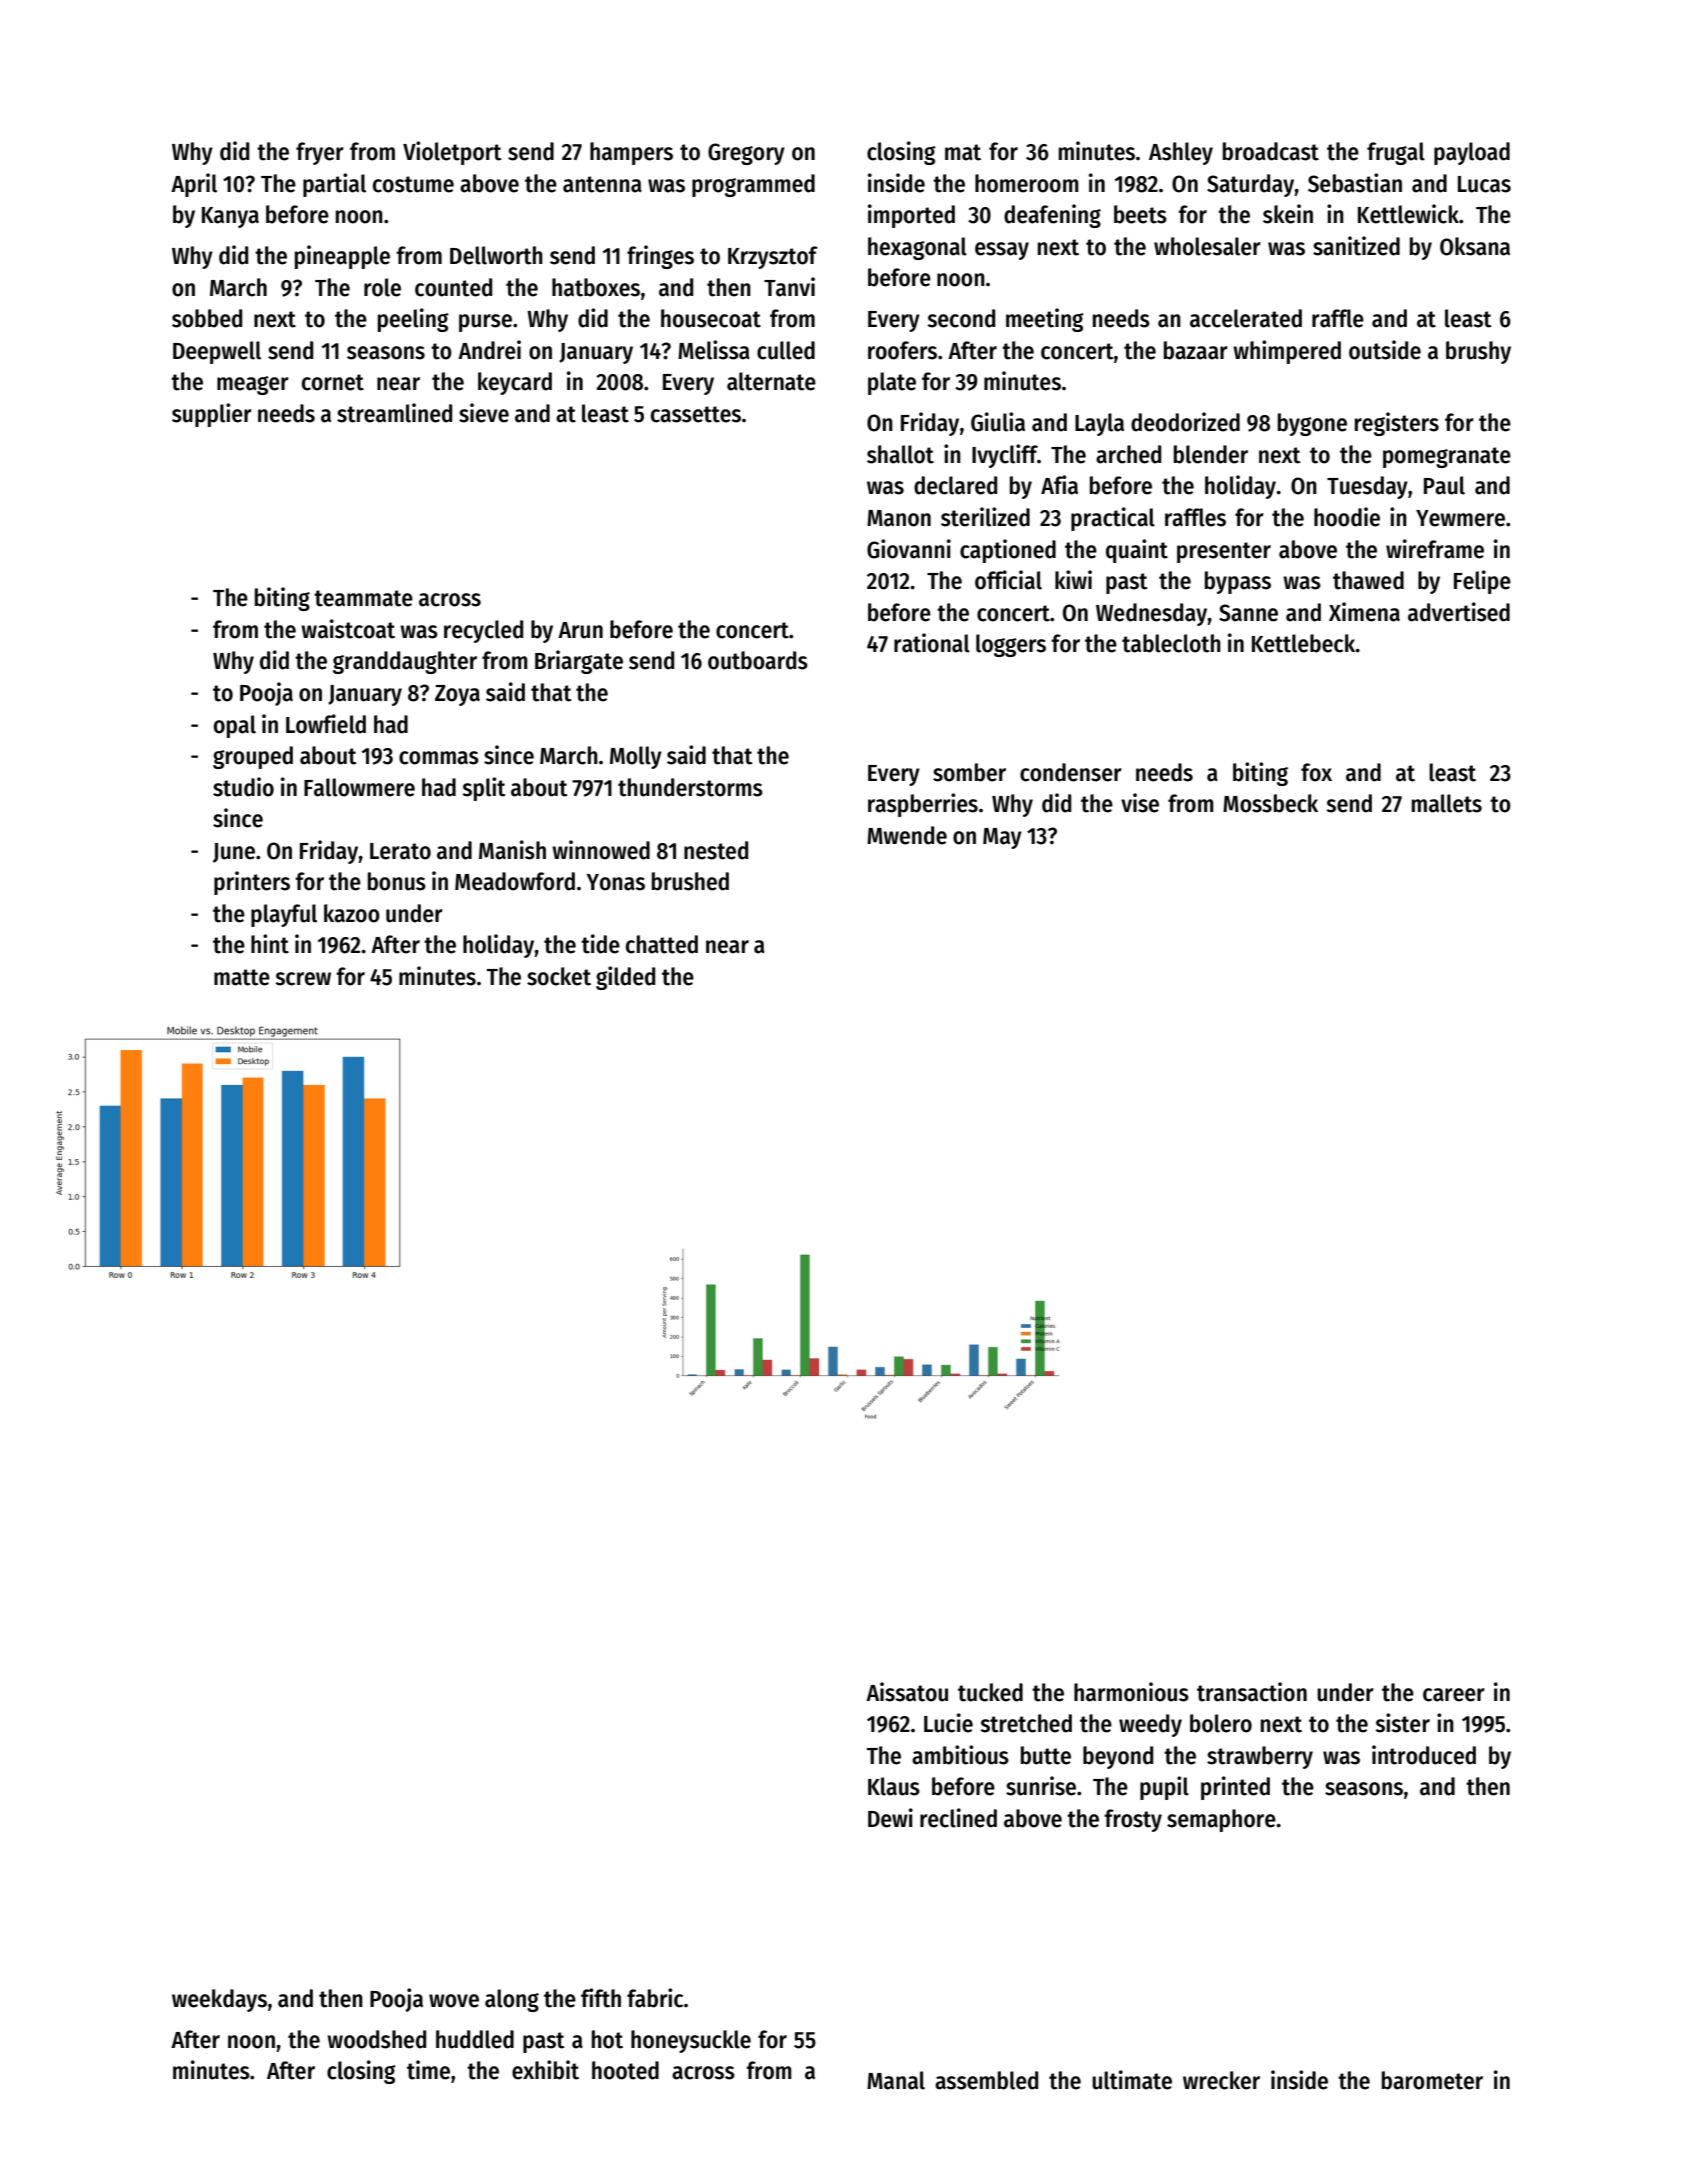 Image resolution: width=1683 pixels, height=2178 pixels. What do you see at coordinates (907, 1692) in the screenshot?
I see `Aissatou` at bounding box center [907, 1692].
